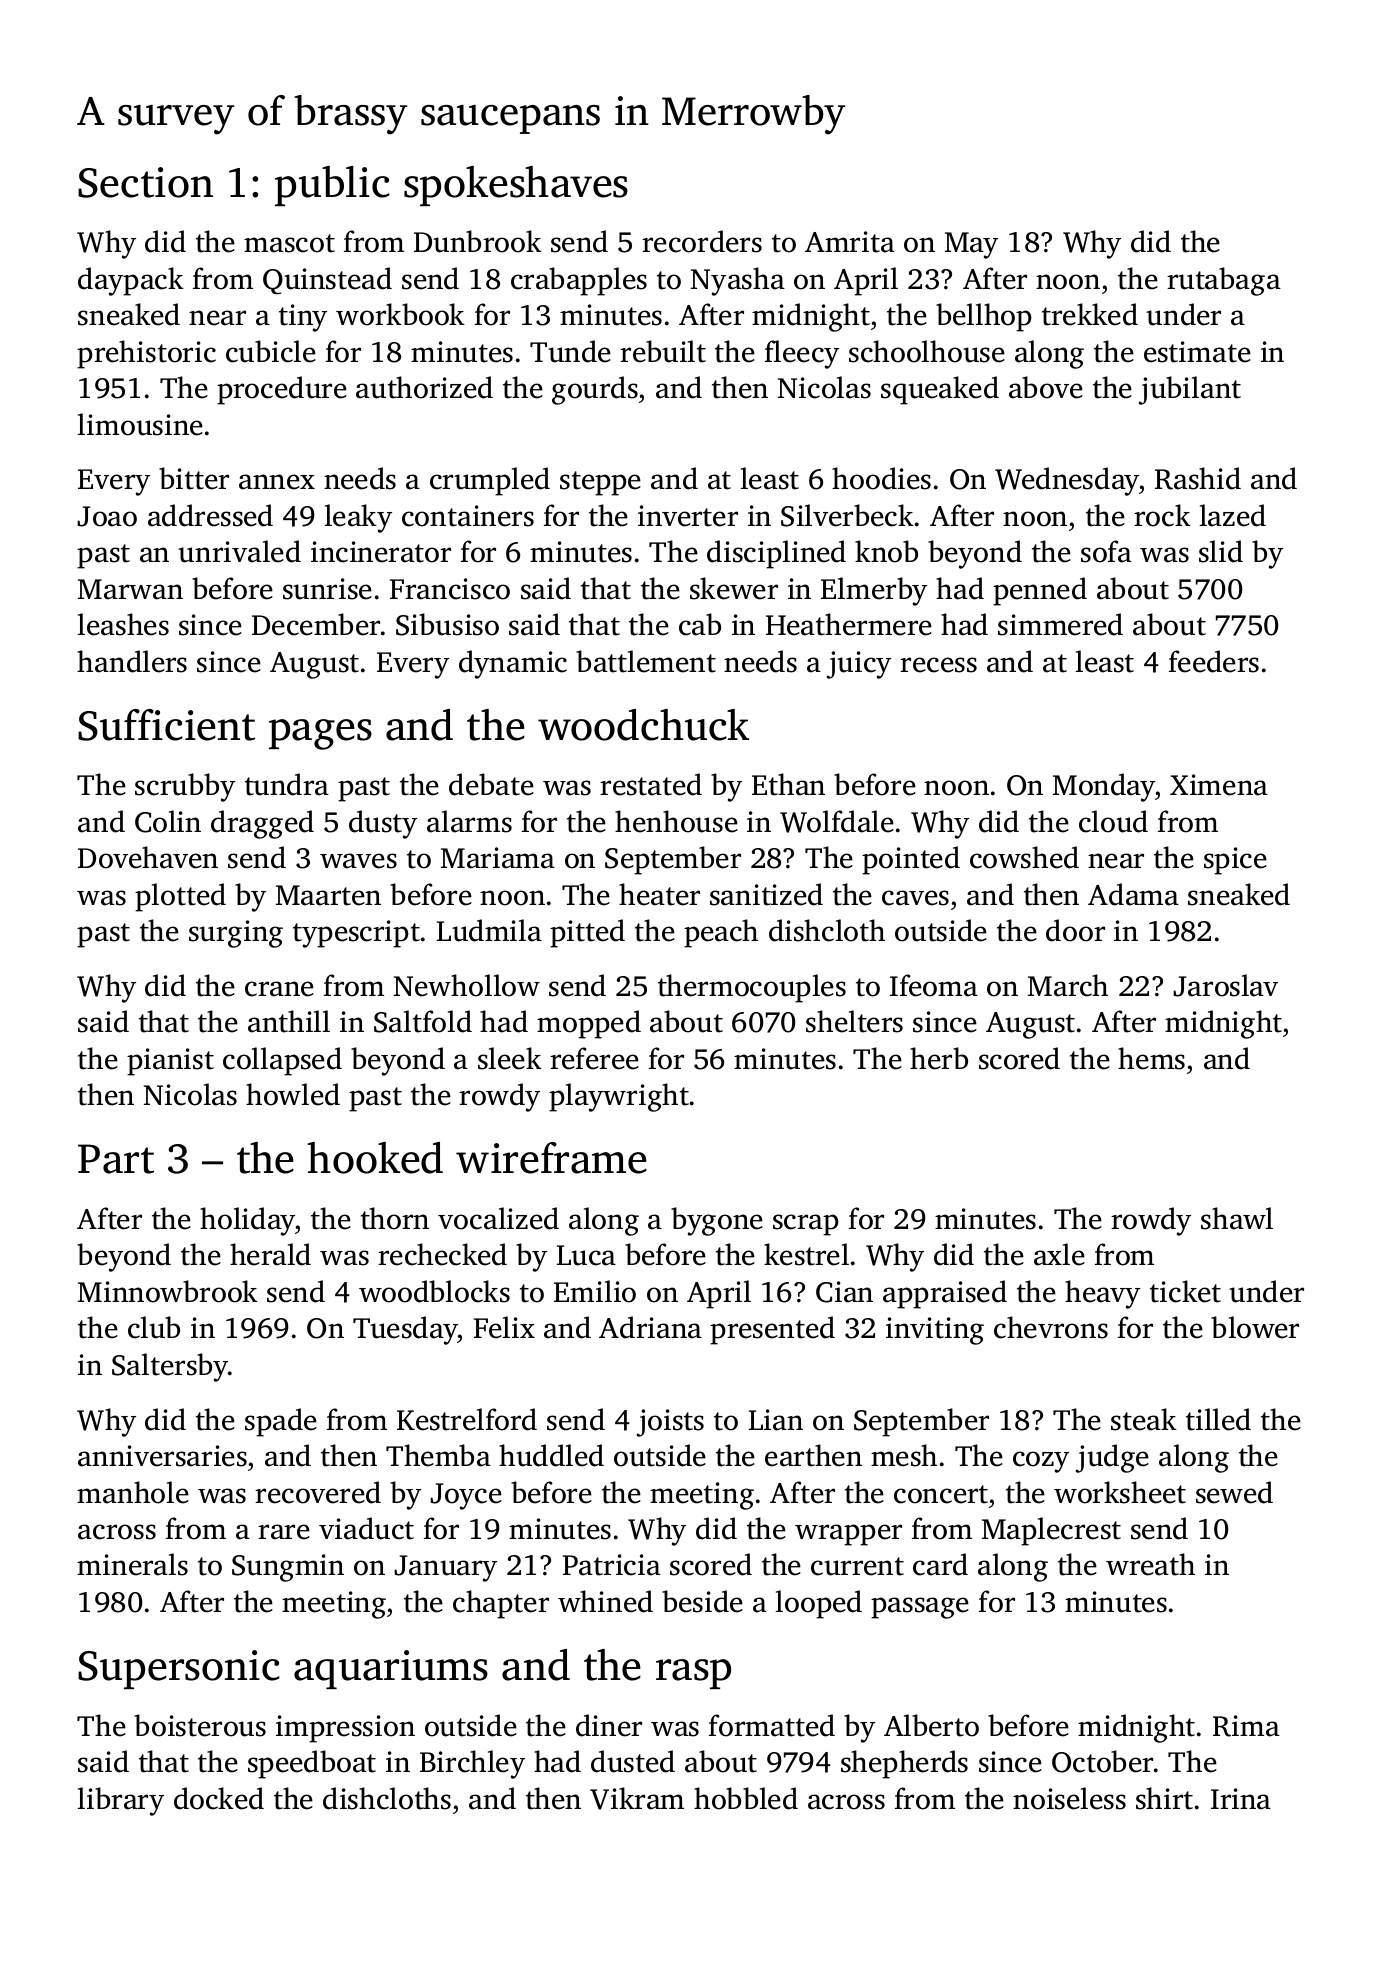  Describe the element at coordinates (279, 989) in the screenshot. I see `crane` at that location.
